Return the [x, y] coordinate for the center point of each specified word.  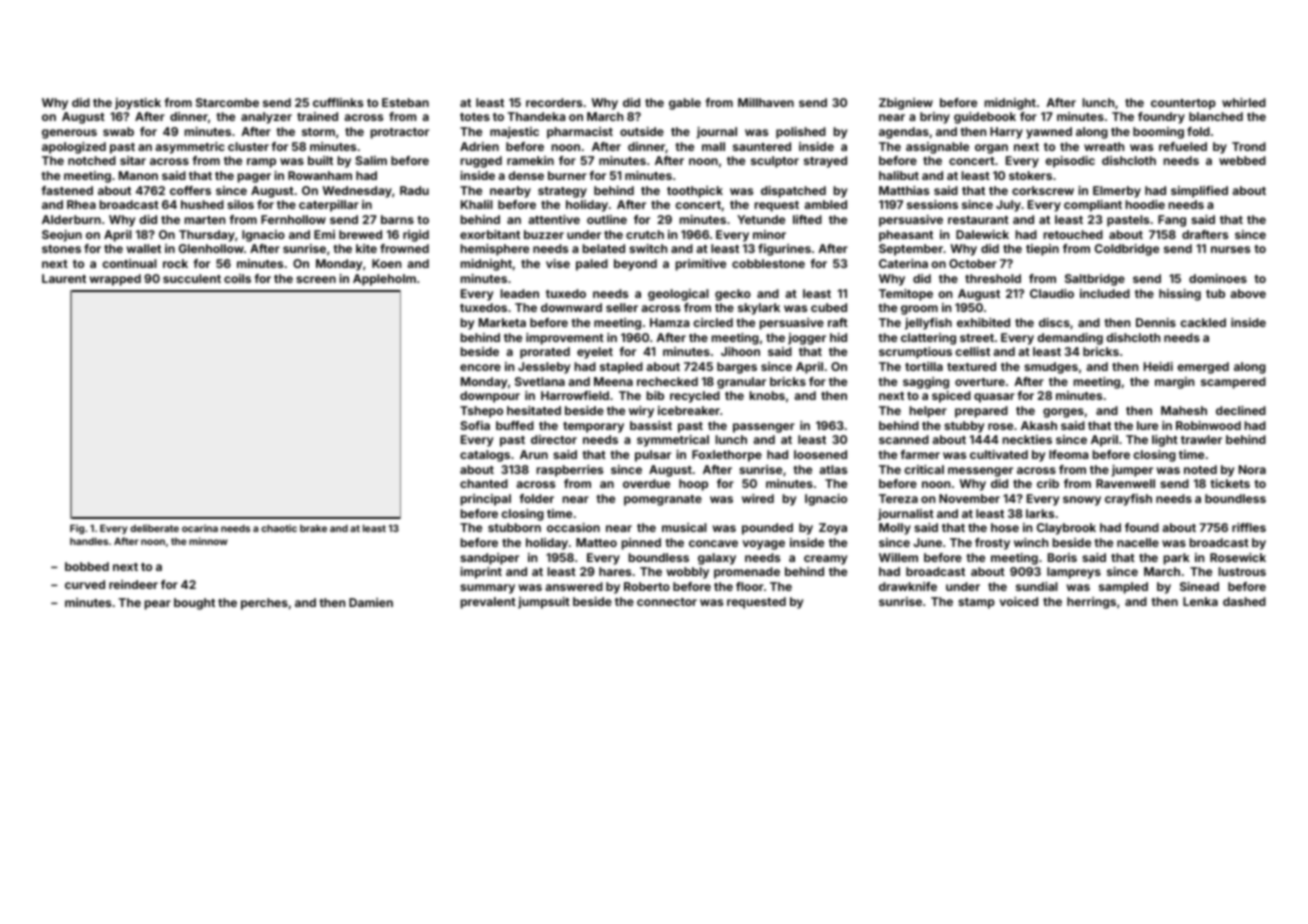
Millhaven [766, 102]
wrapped [115, 280]
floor [750, 586]
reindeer [133, 584]
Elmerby [1117, 192]
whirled [1244, 102]
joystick [138, 104]
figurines [784, 250]
